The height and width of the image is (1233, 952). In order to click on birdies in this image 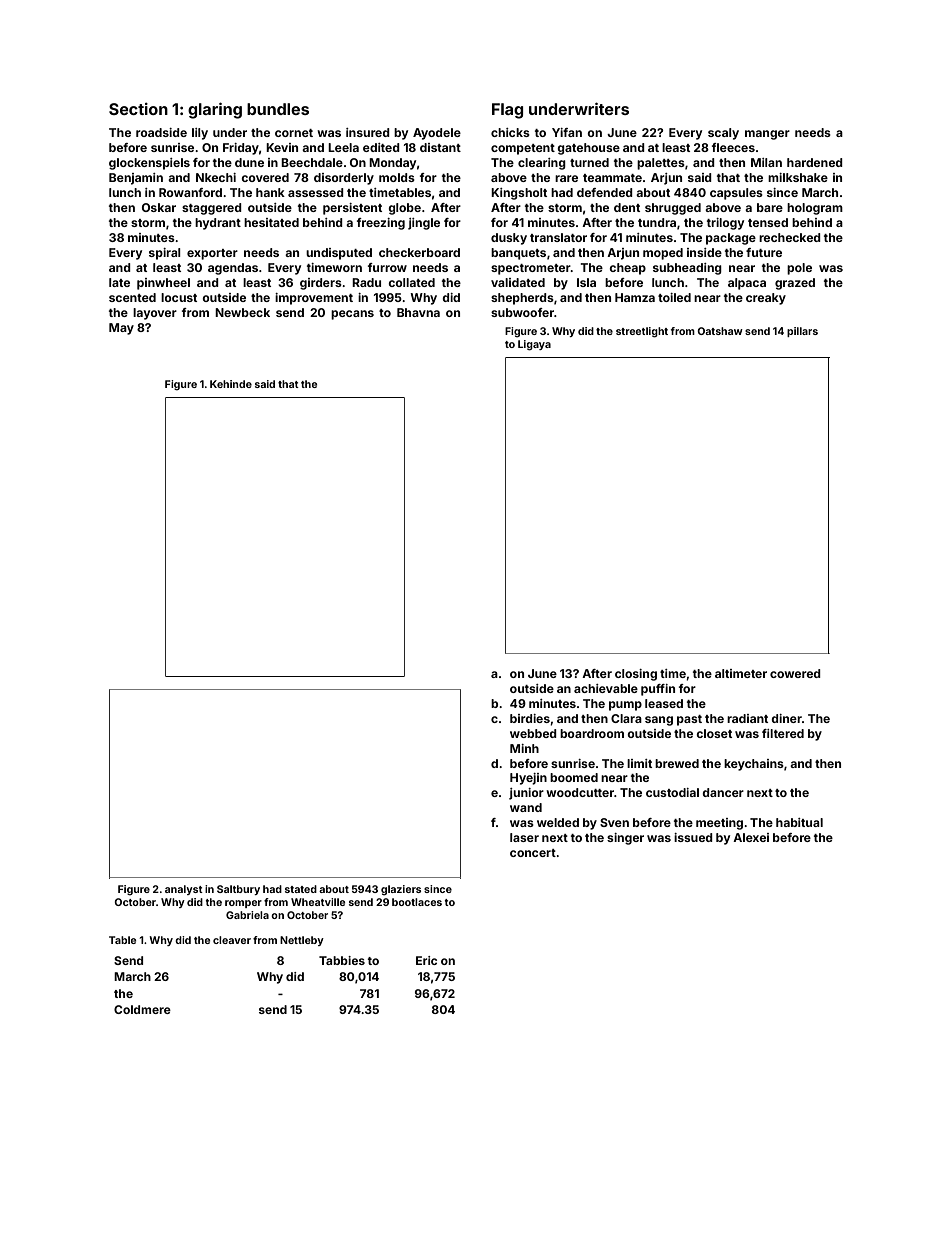, I will do `click(530, 718)`.
